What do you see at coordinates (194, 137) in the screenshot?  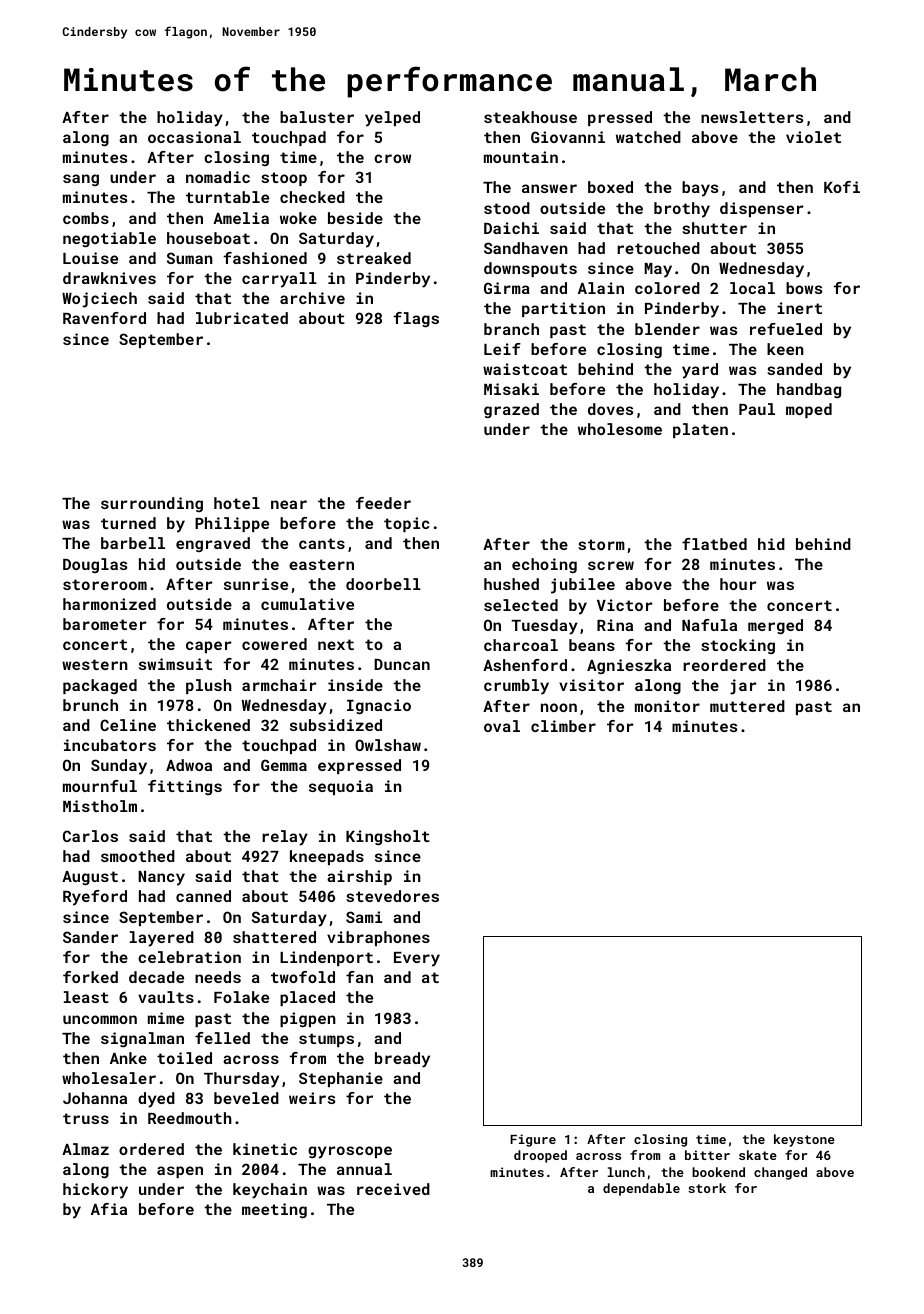 I see `occasional` at bounding box center [194, 137].
